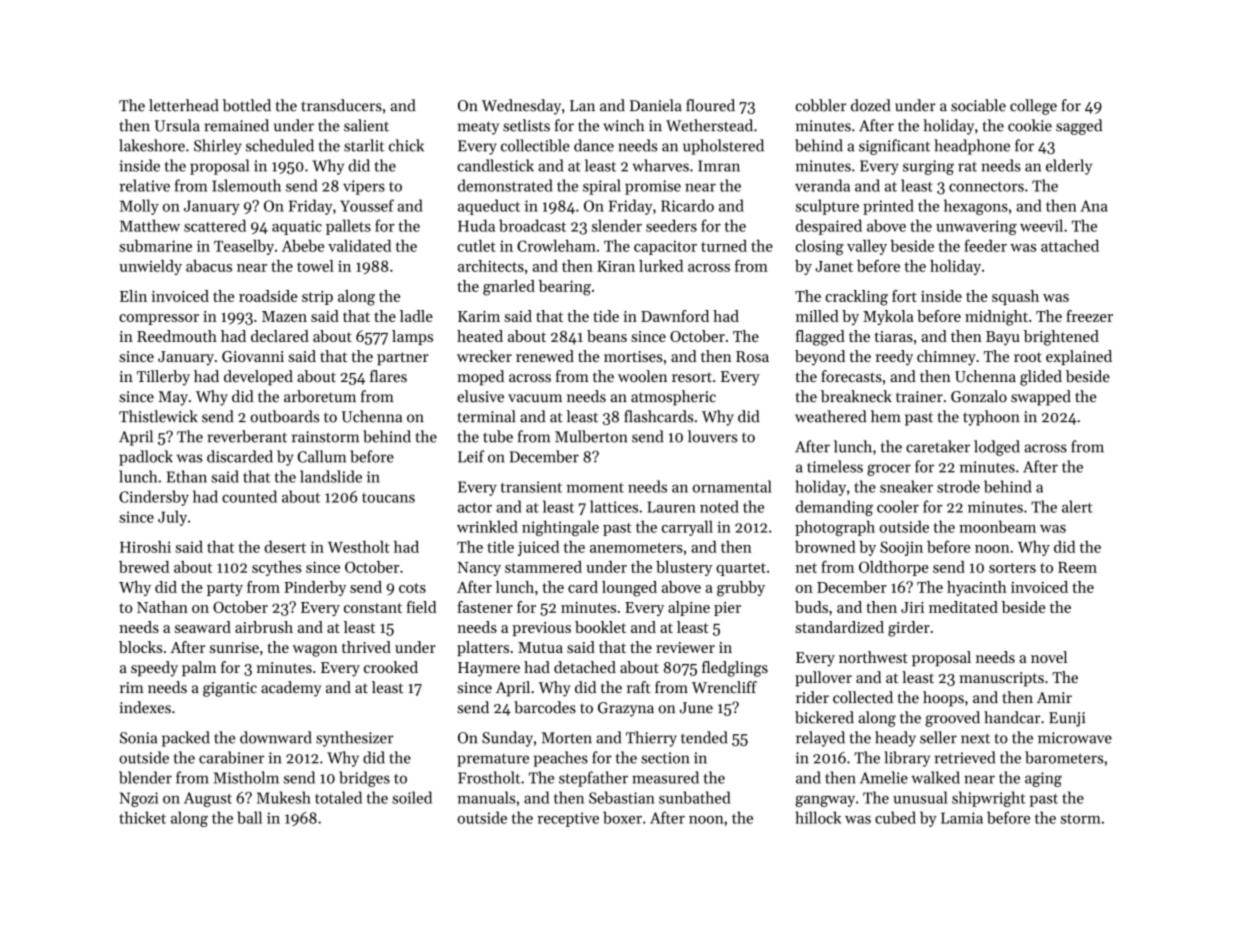 The image size is (1233, 952). What do you see at coordinates (871, 105) in the screenshot?
I see `dozed` at bounding box center [871, 105].
